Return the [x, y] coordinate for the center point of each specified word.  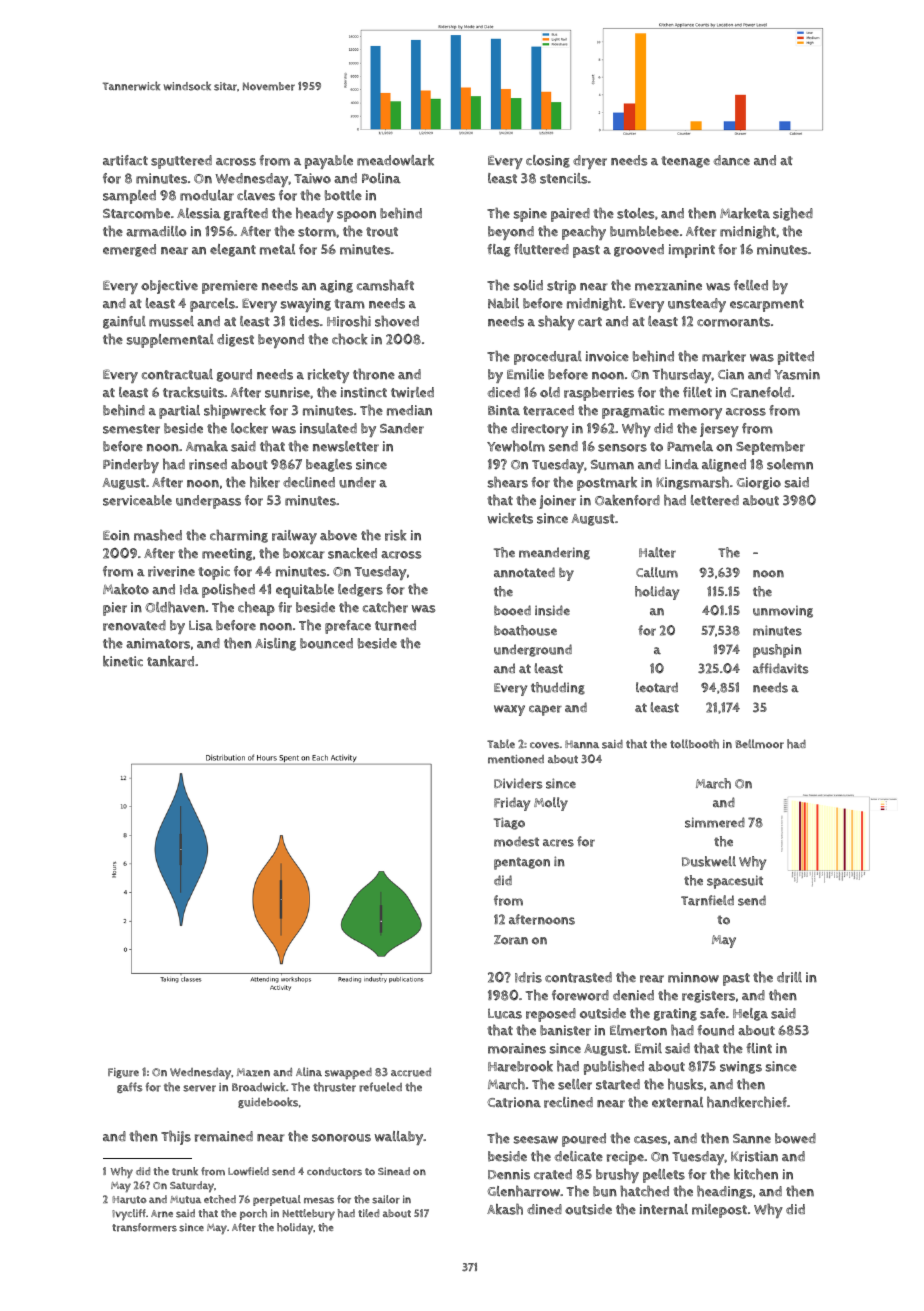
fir [285, 607]
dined [544, 1209]
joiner [557, 502]
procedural [548, 358]
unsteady [697, 305]
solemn [790, 464]
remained [224, 1136]
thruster [334, 1087]
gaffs [130, 1087]
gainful [124, 322]
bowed [795, 1138]
